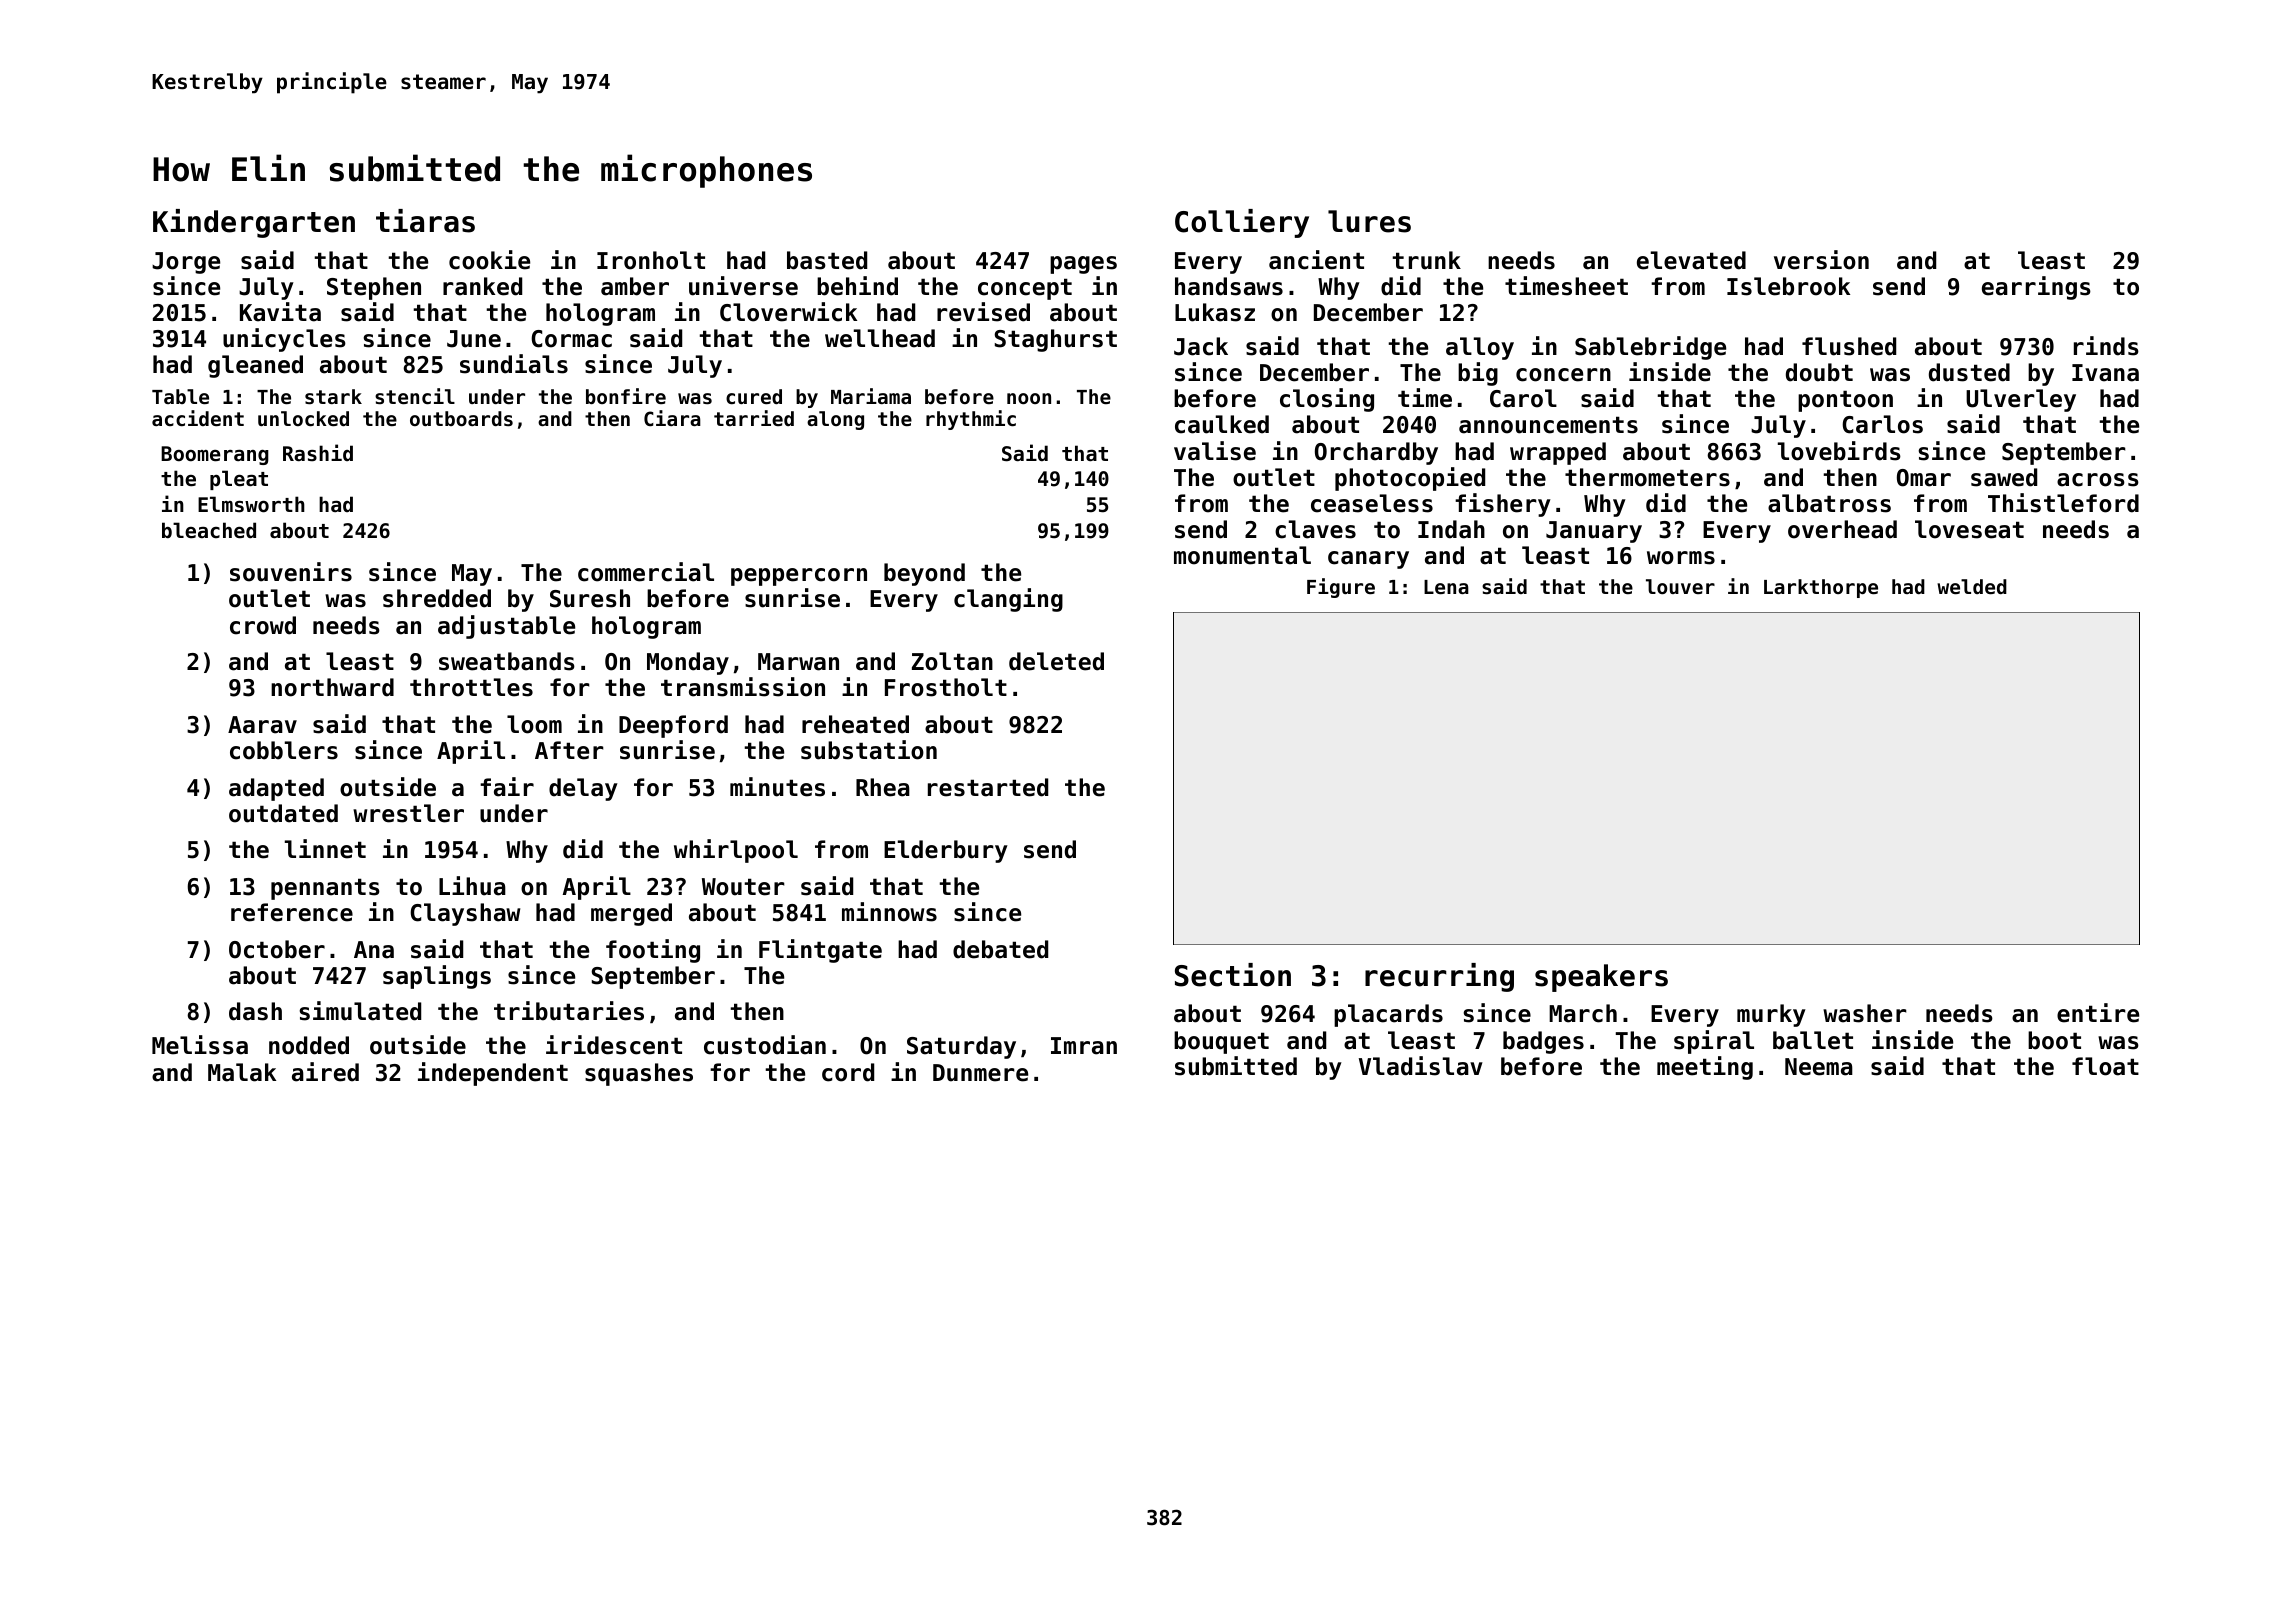 This image has width=2292, height=1620. I want to click on adapted, so click(276, 789).
